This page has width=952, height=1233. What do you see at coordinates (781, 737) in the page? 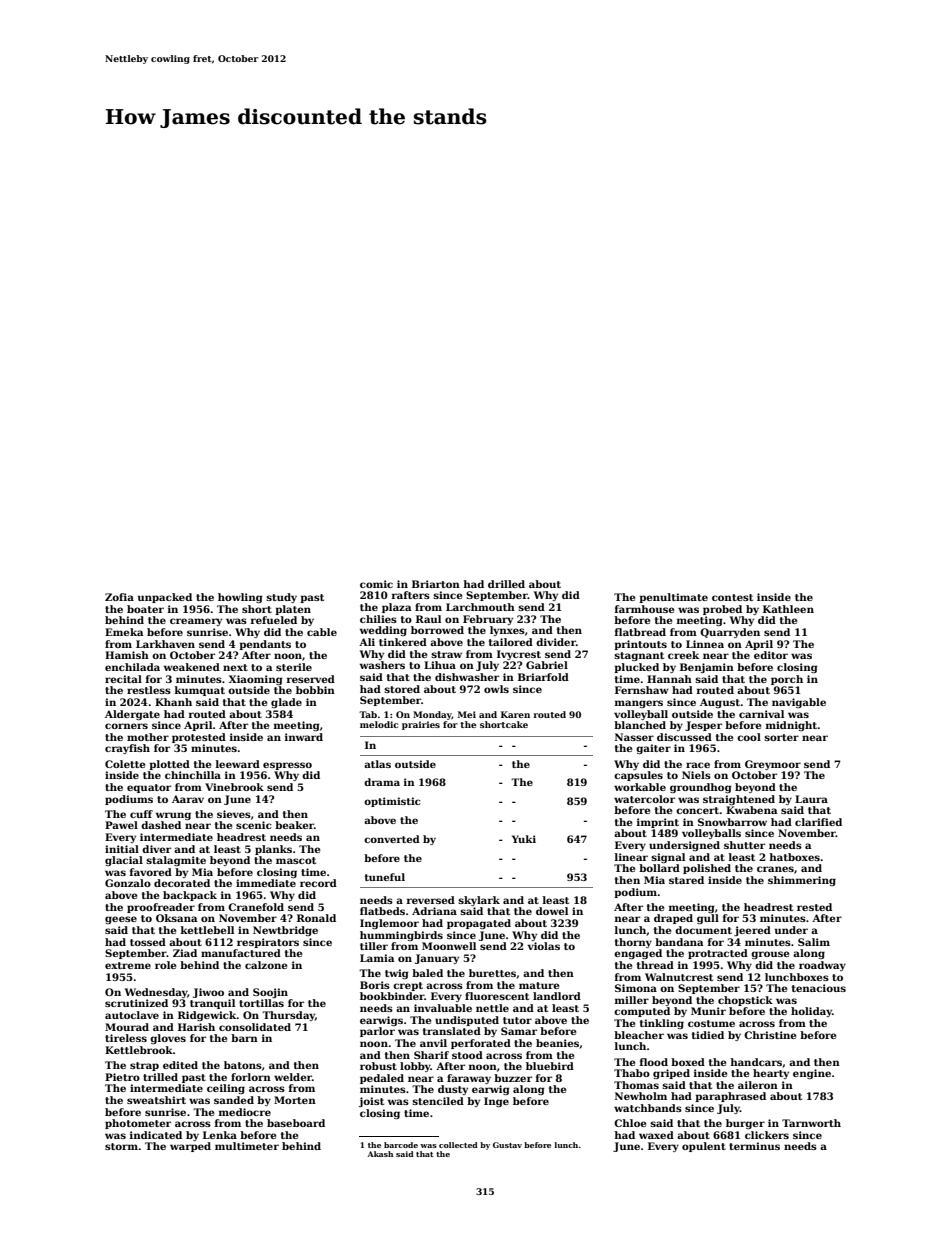
I see `sorter` at bounding box center [781, 737].
